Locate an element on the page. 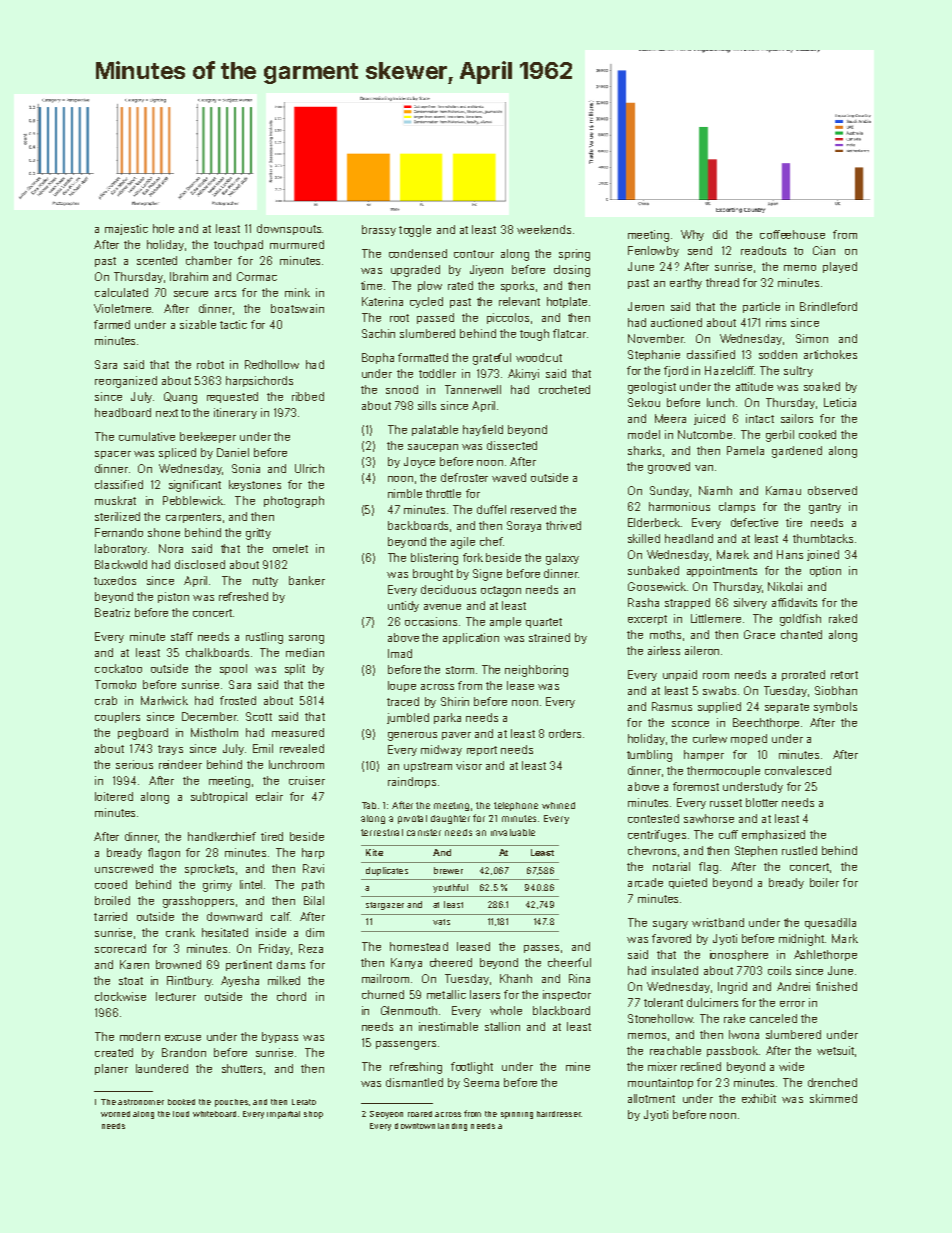 The image size is (952, 1233). pegboard is located at coordinates (143, 734).
